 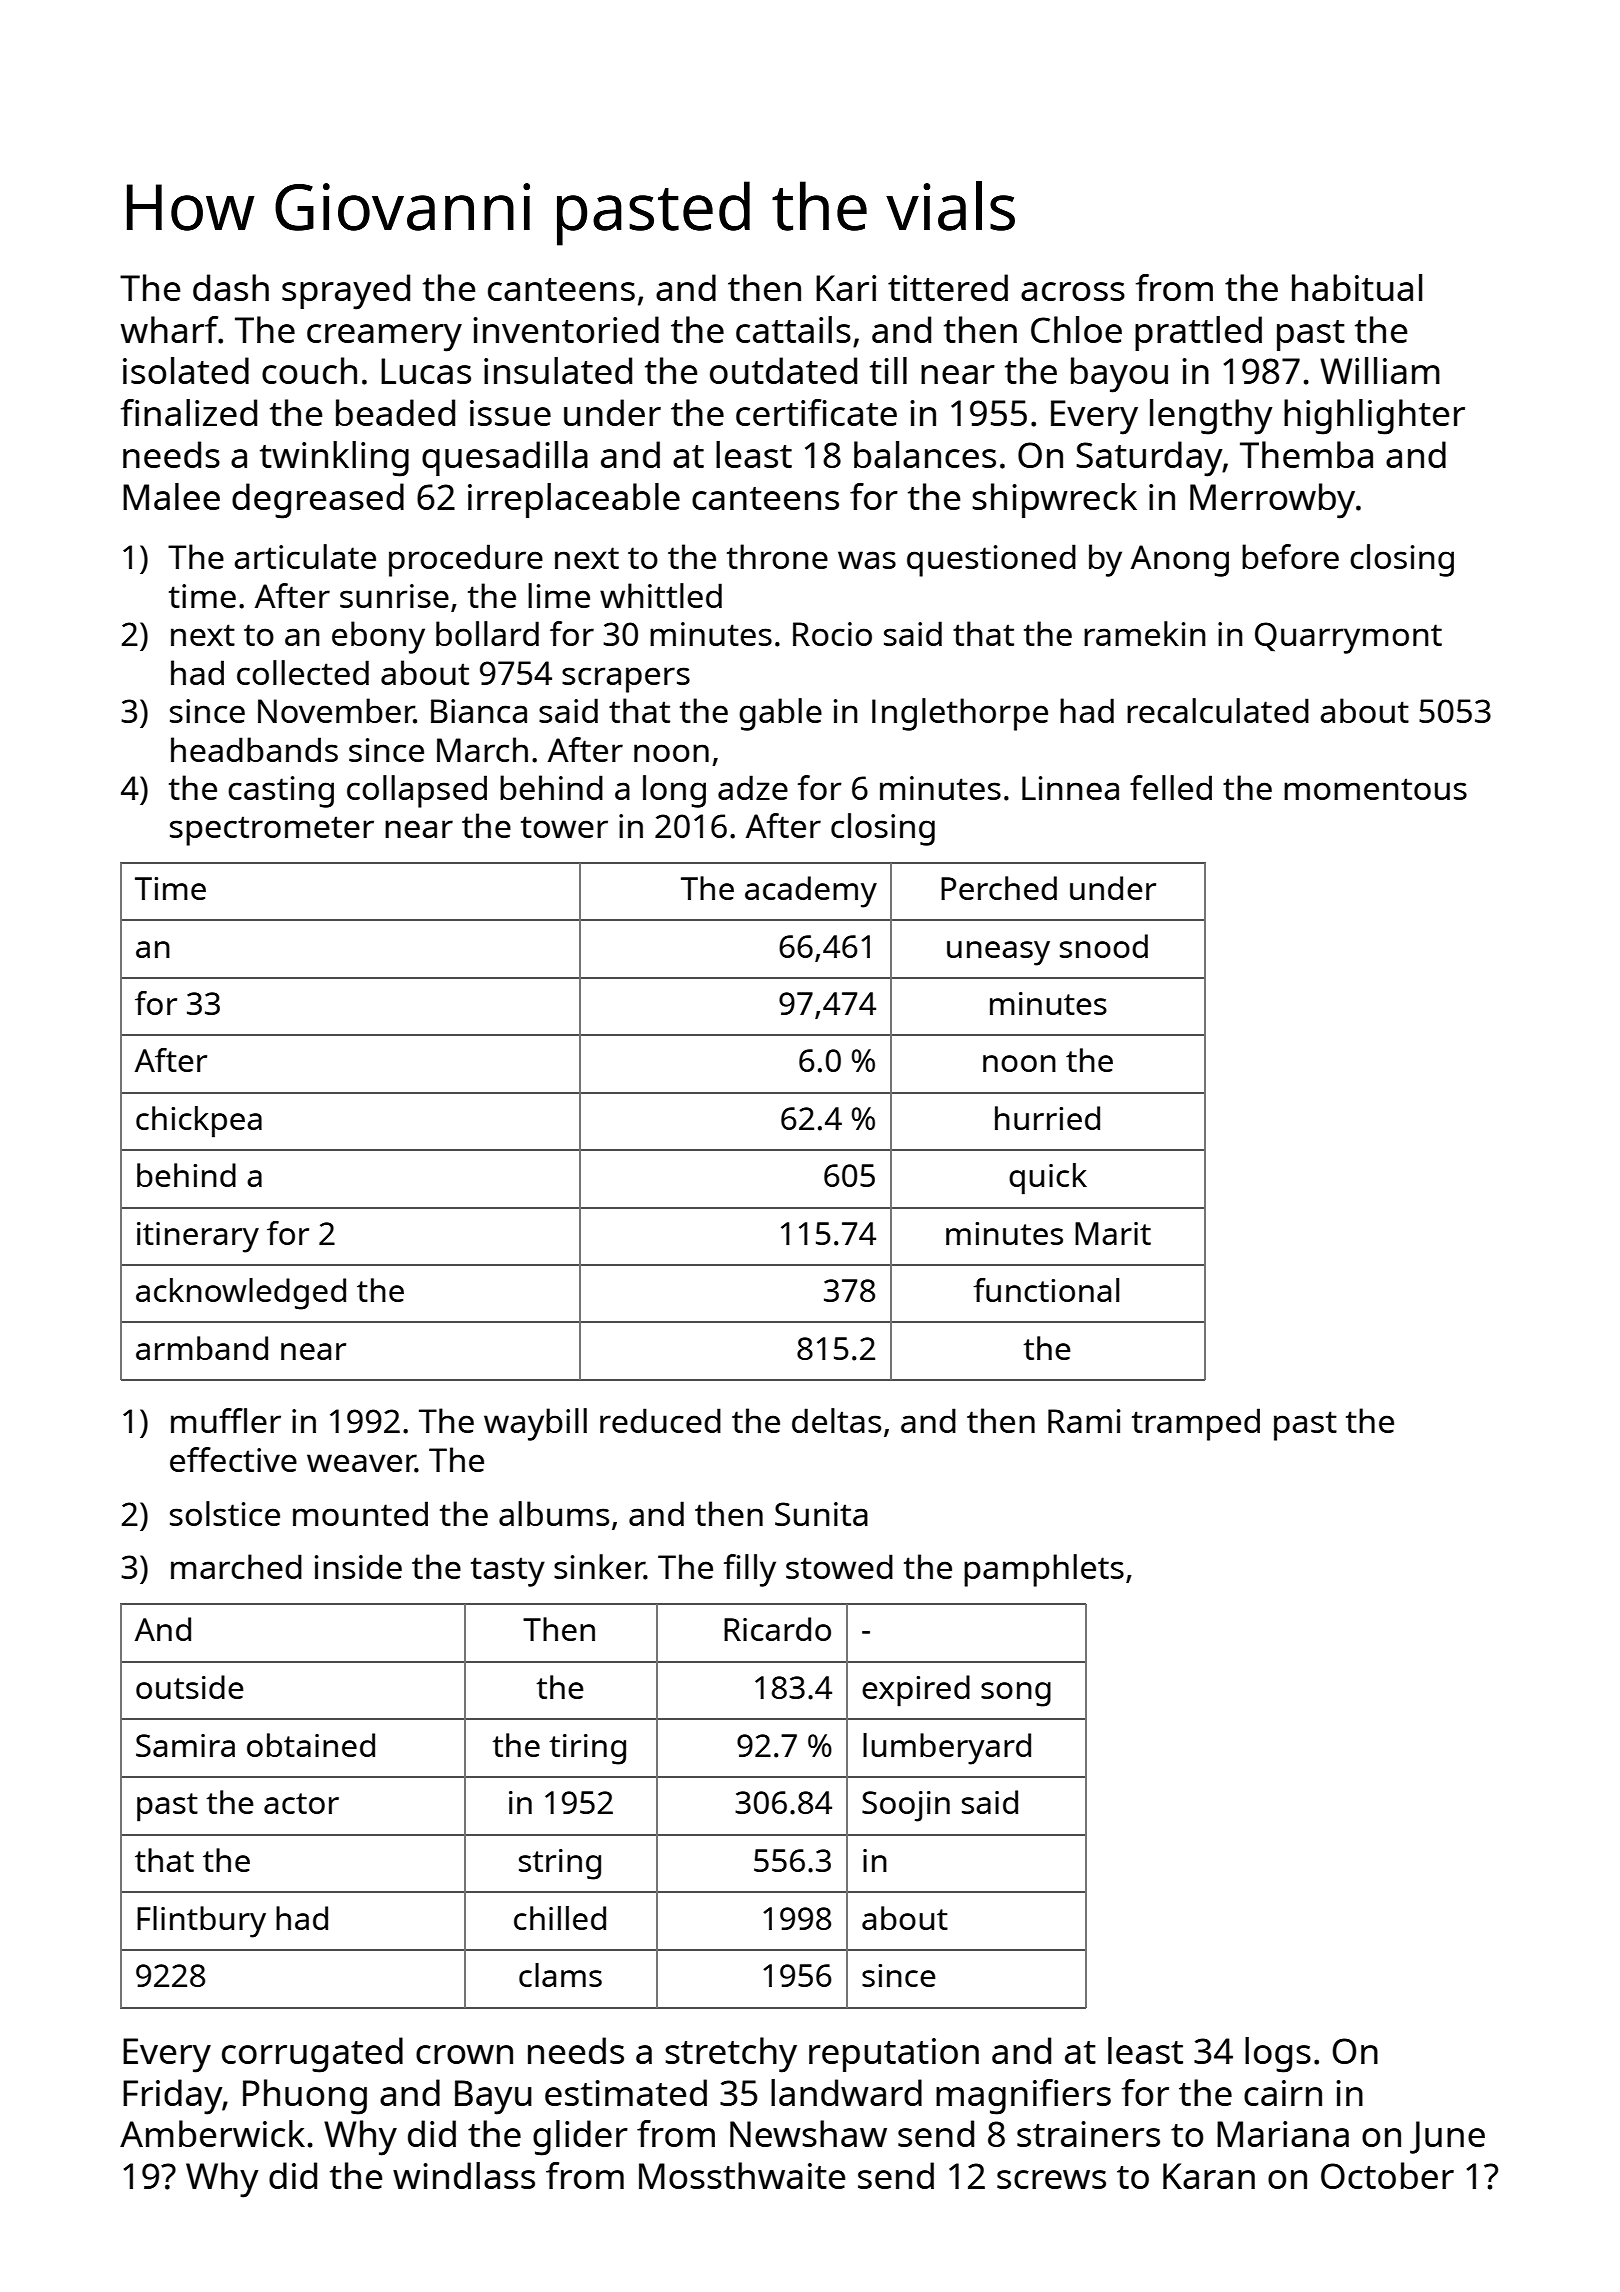 I want to click on prattled, so click(x=1198, y=333).
